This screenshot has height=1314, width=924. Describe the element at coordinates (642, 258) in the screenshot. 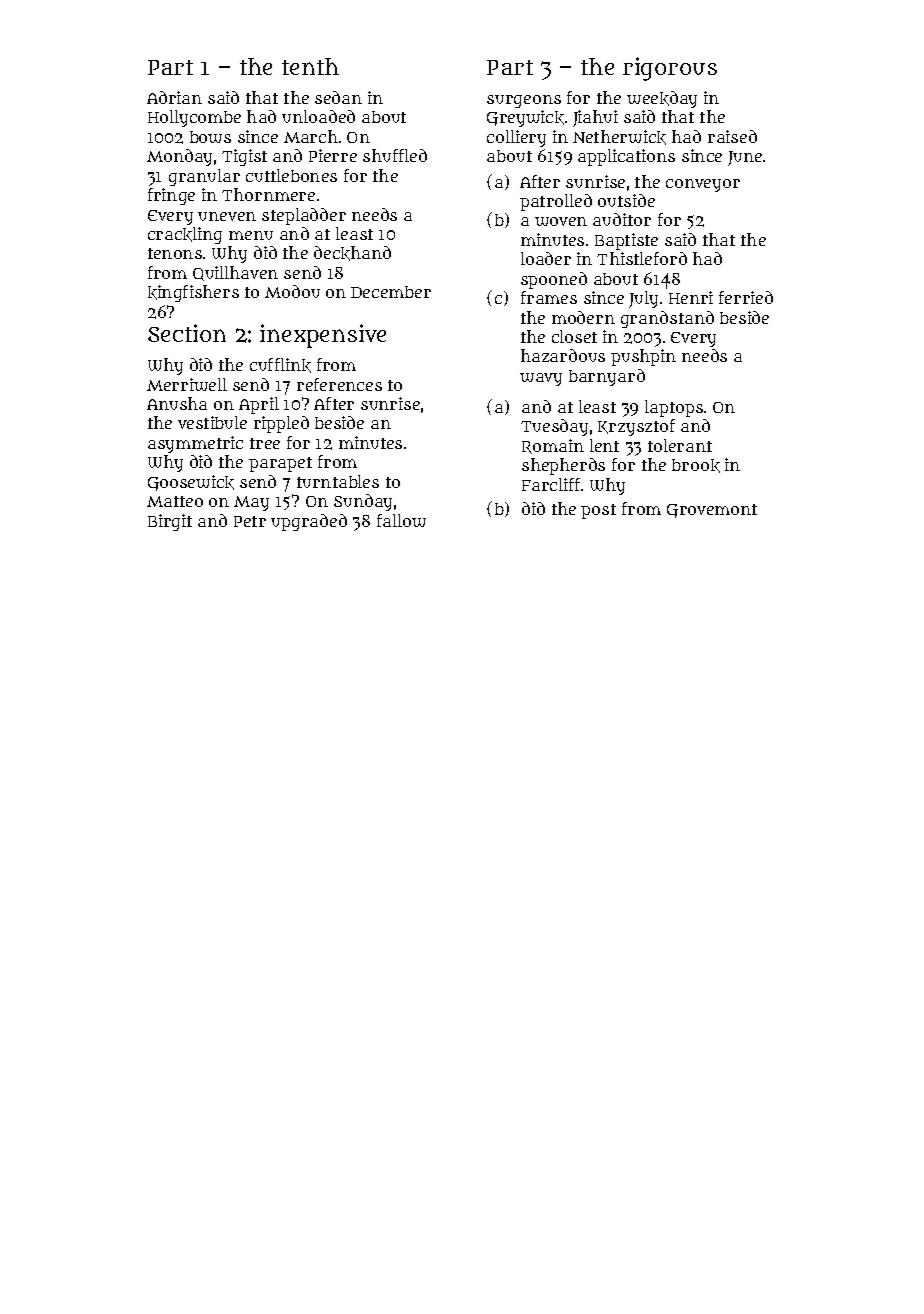

I see `Thistleford` at that location.
